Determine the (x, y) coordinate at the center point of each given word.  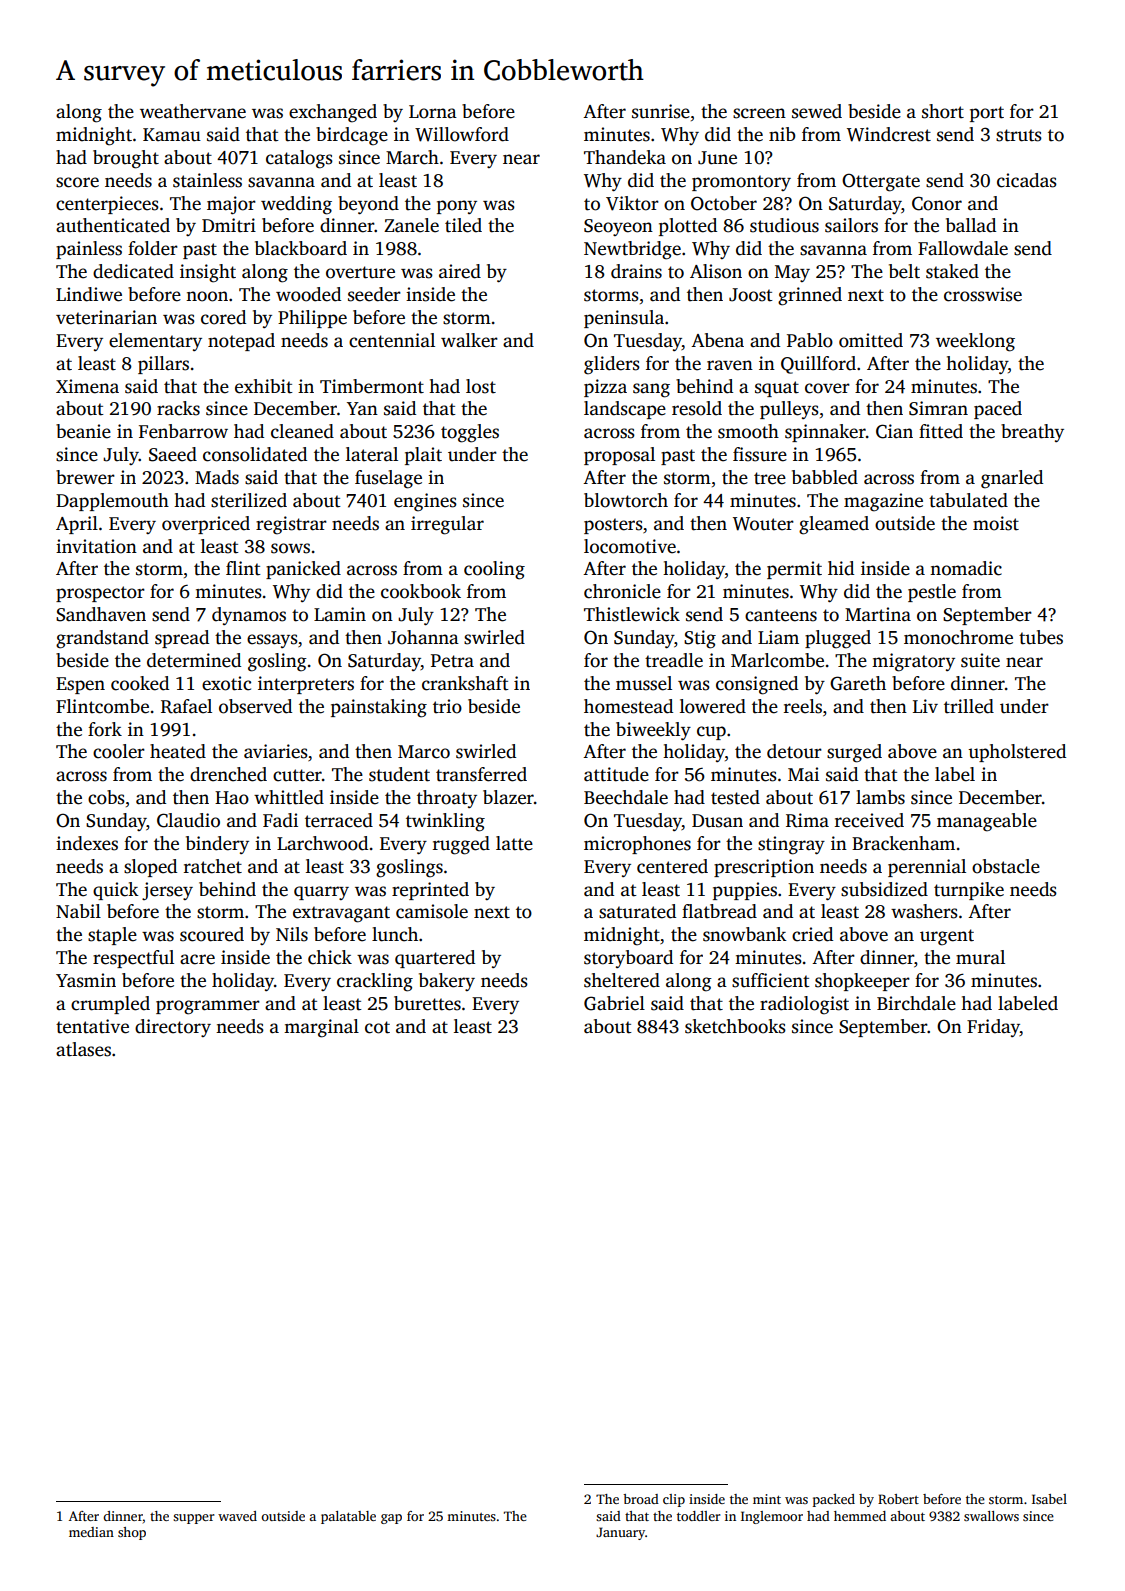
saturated (637, 911)
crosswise (983, 294)
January (620, 1533)
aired (460, 271)
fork (105, 729)
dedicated (133, 271)
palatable (348, 1517)
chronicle (622, 591)
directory (173, 1028)
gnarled (1012, 479)
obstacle (1006, 866)
